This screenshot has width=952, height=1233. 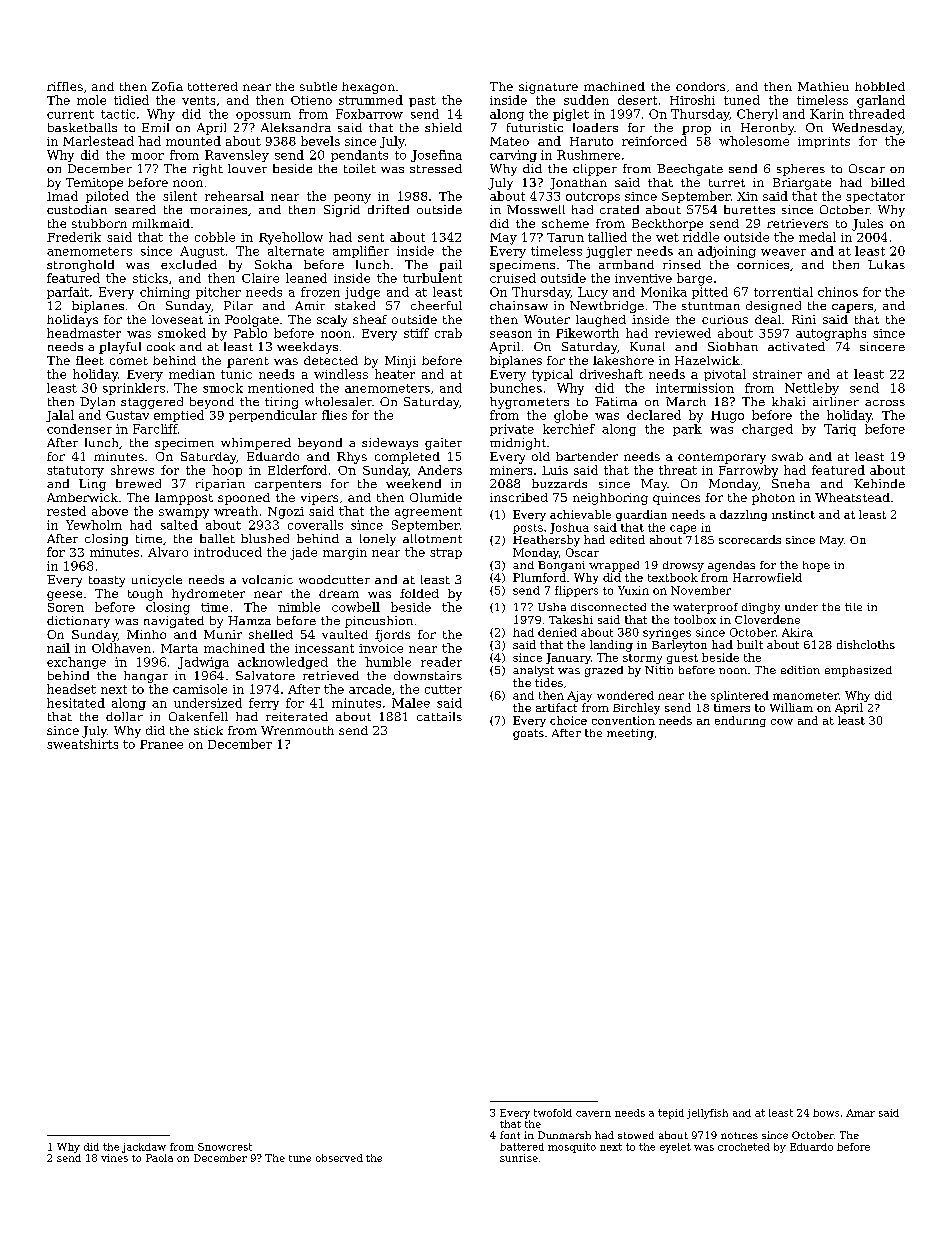 I want to click on invoice, so click(x=381, y=648).
